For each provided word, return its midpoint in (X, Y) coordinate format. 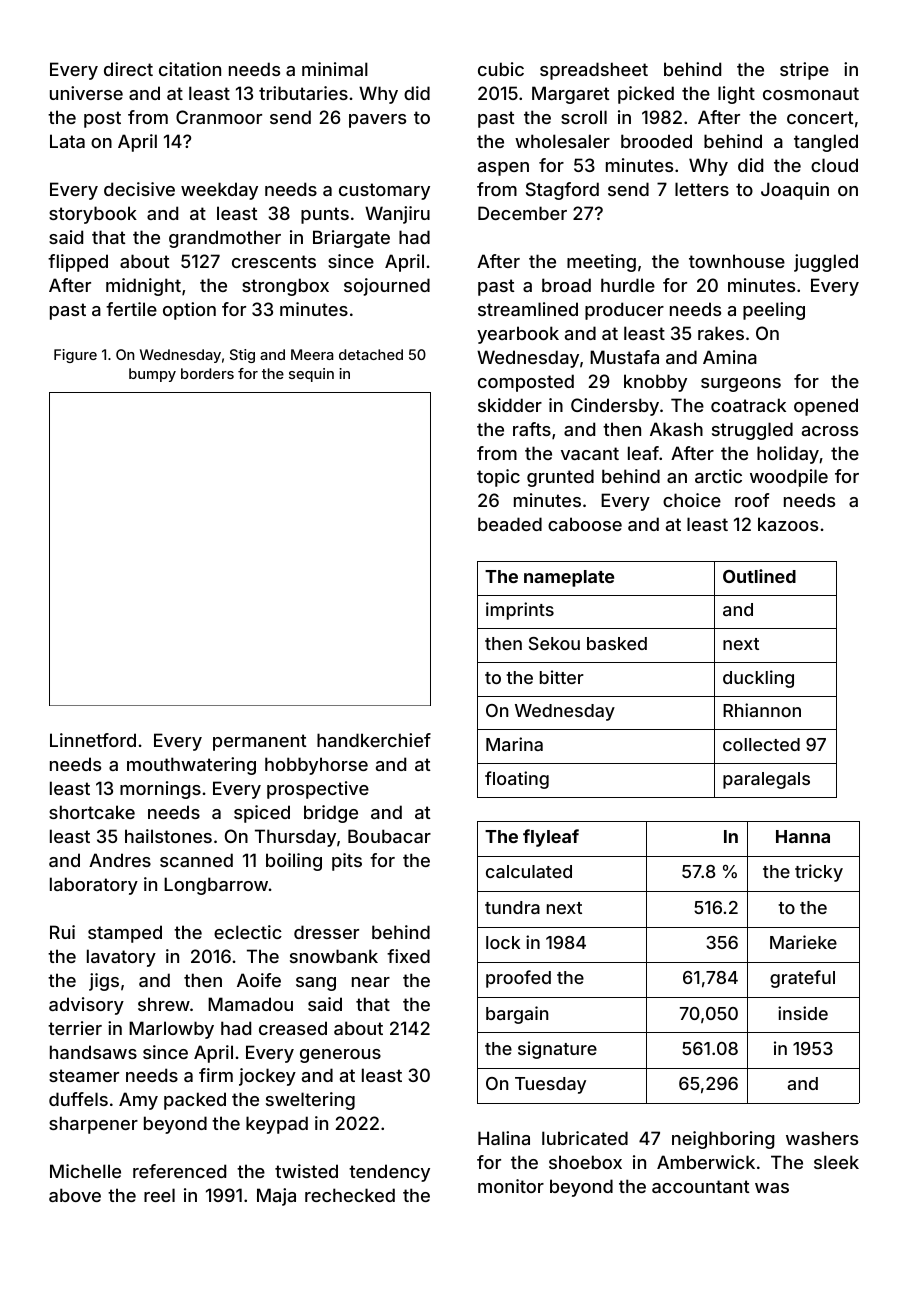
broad (566, 285)
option (189, 311)
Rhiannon (762, 710)
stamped (125, 934)
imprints (520, 611)
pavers (377, 121)
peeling (774, 311)
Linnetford (93, 740)
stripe (804, 71)
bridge (331, 814)
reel (159, 1195)
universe (86, 93)
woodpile (789, 478)
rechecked (350, 1195)
